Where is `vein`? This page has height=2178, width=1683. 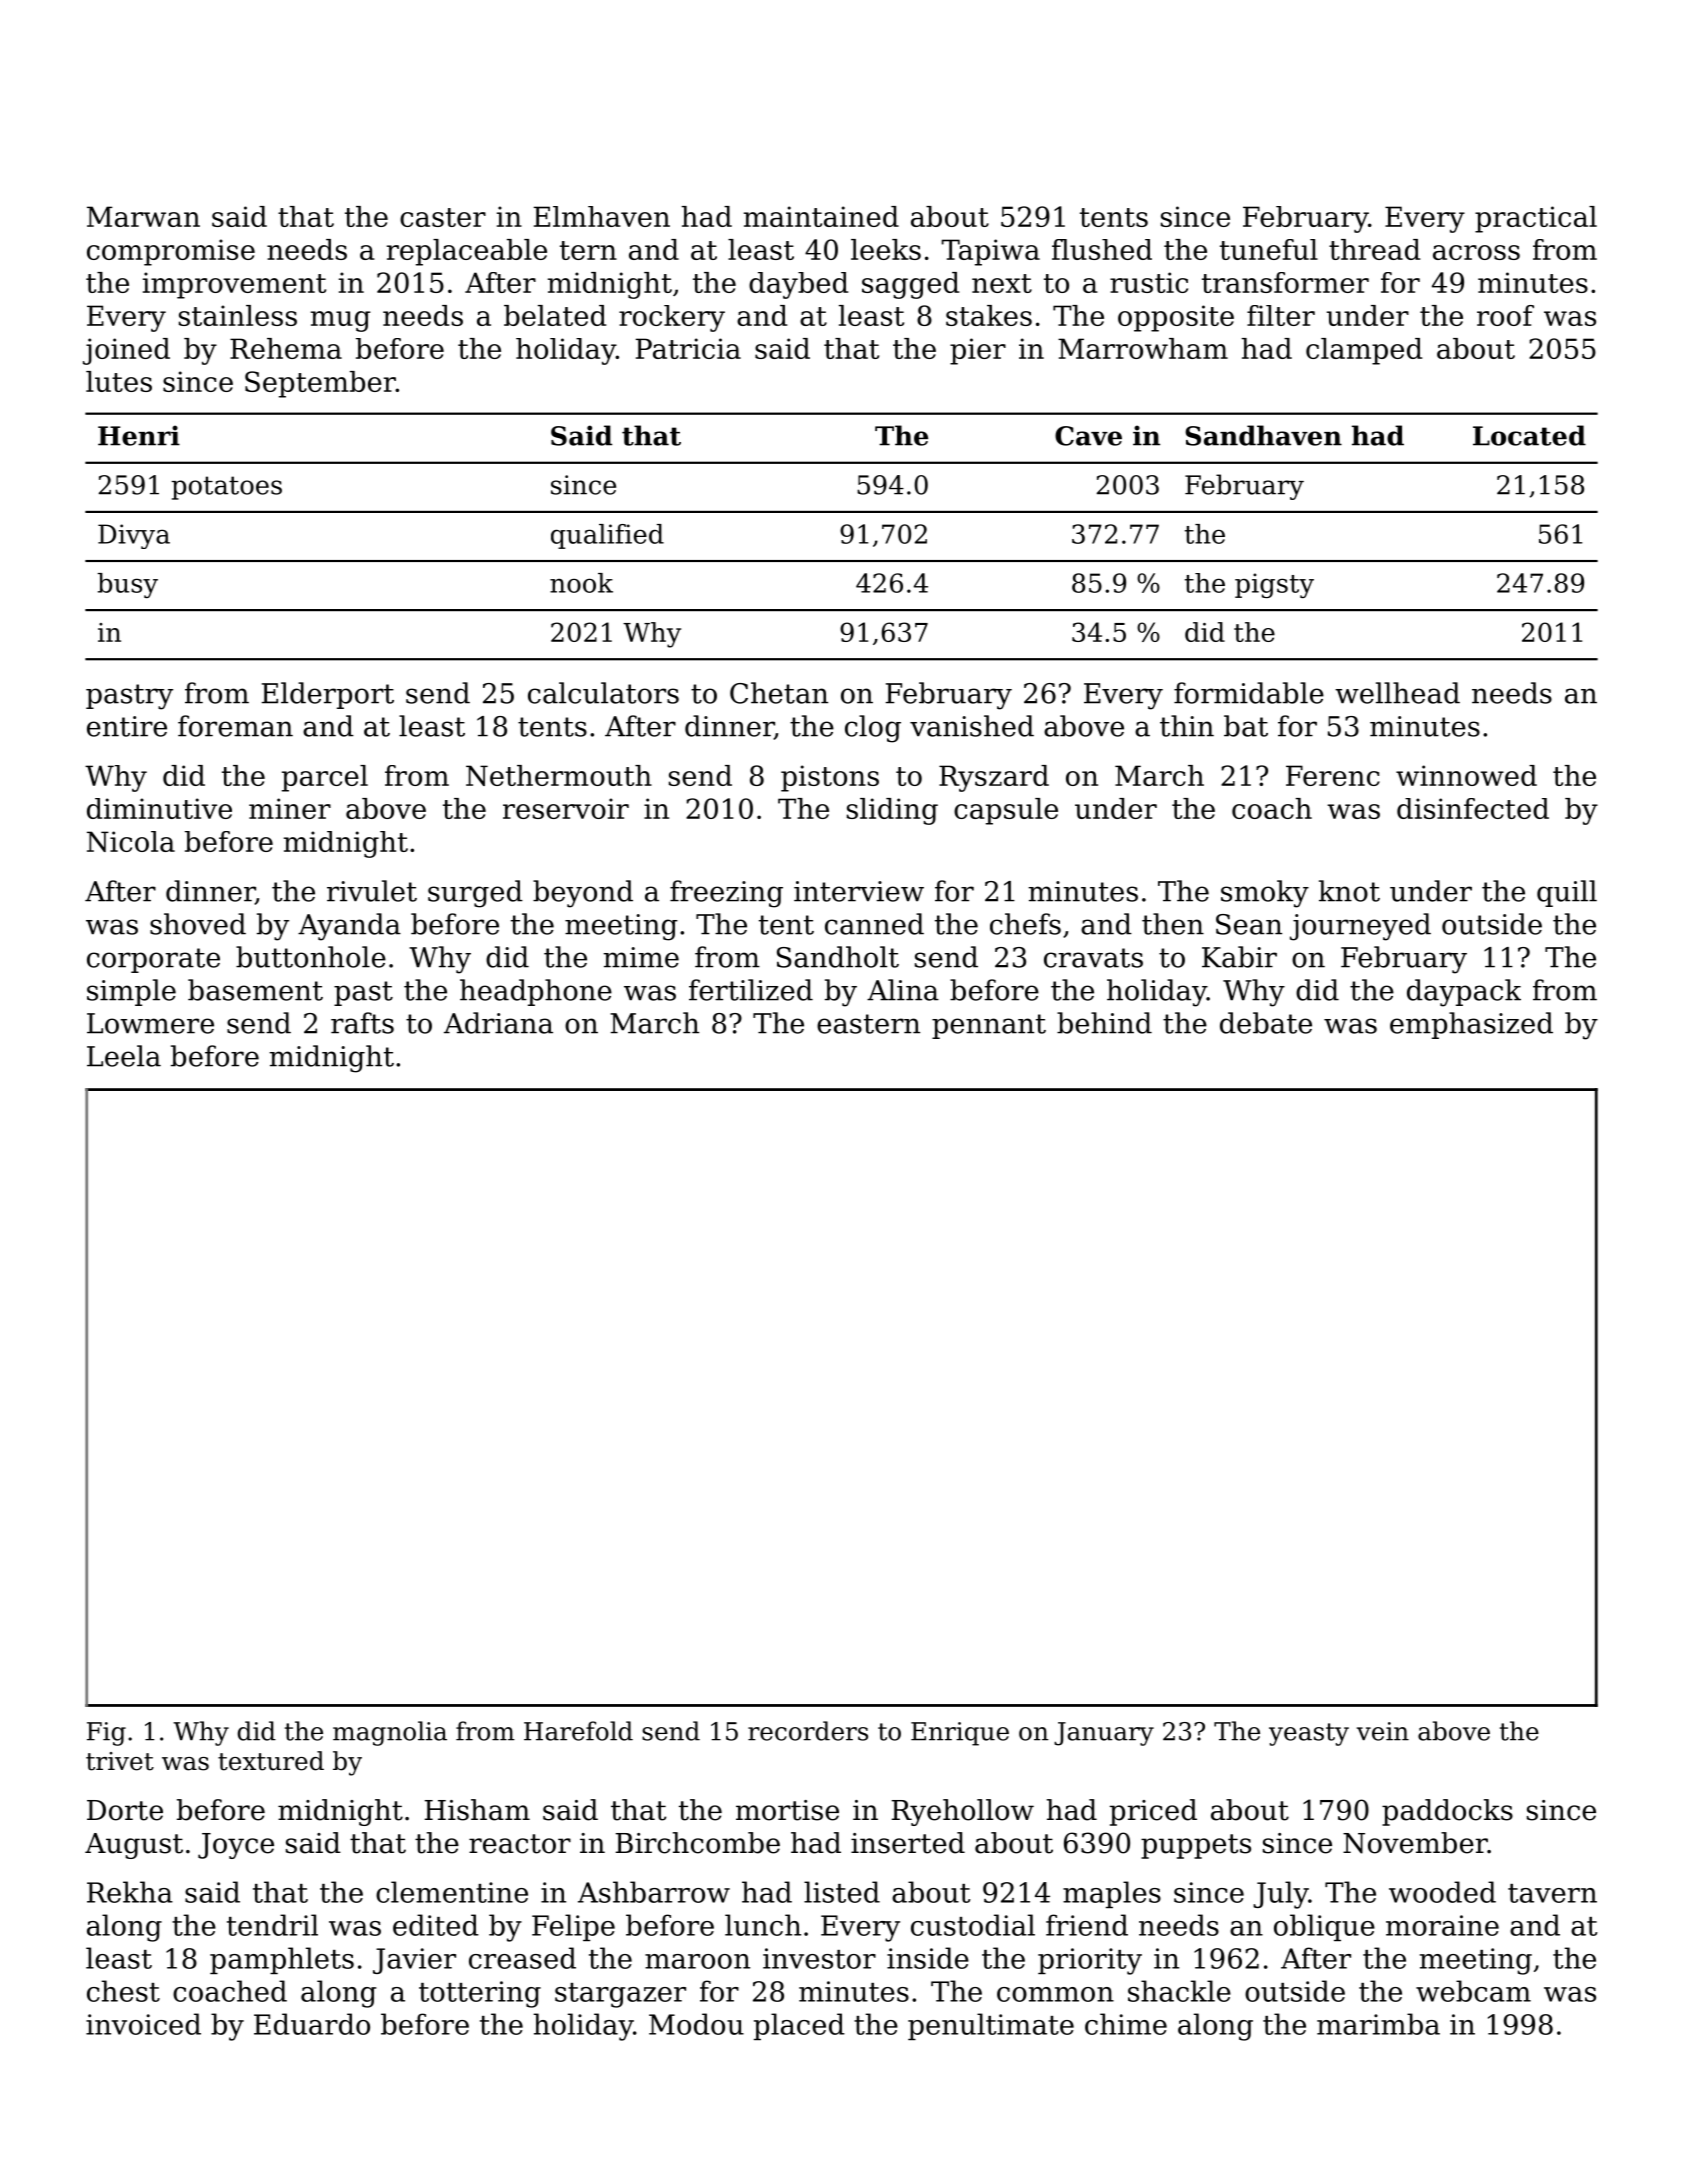 vein is located at coordinates (1383, 1731).
